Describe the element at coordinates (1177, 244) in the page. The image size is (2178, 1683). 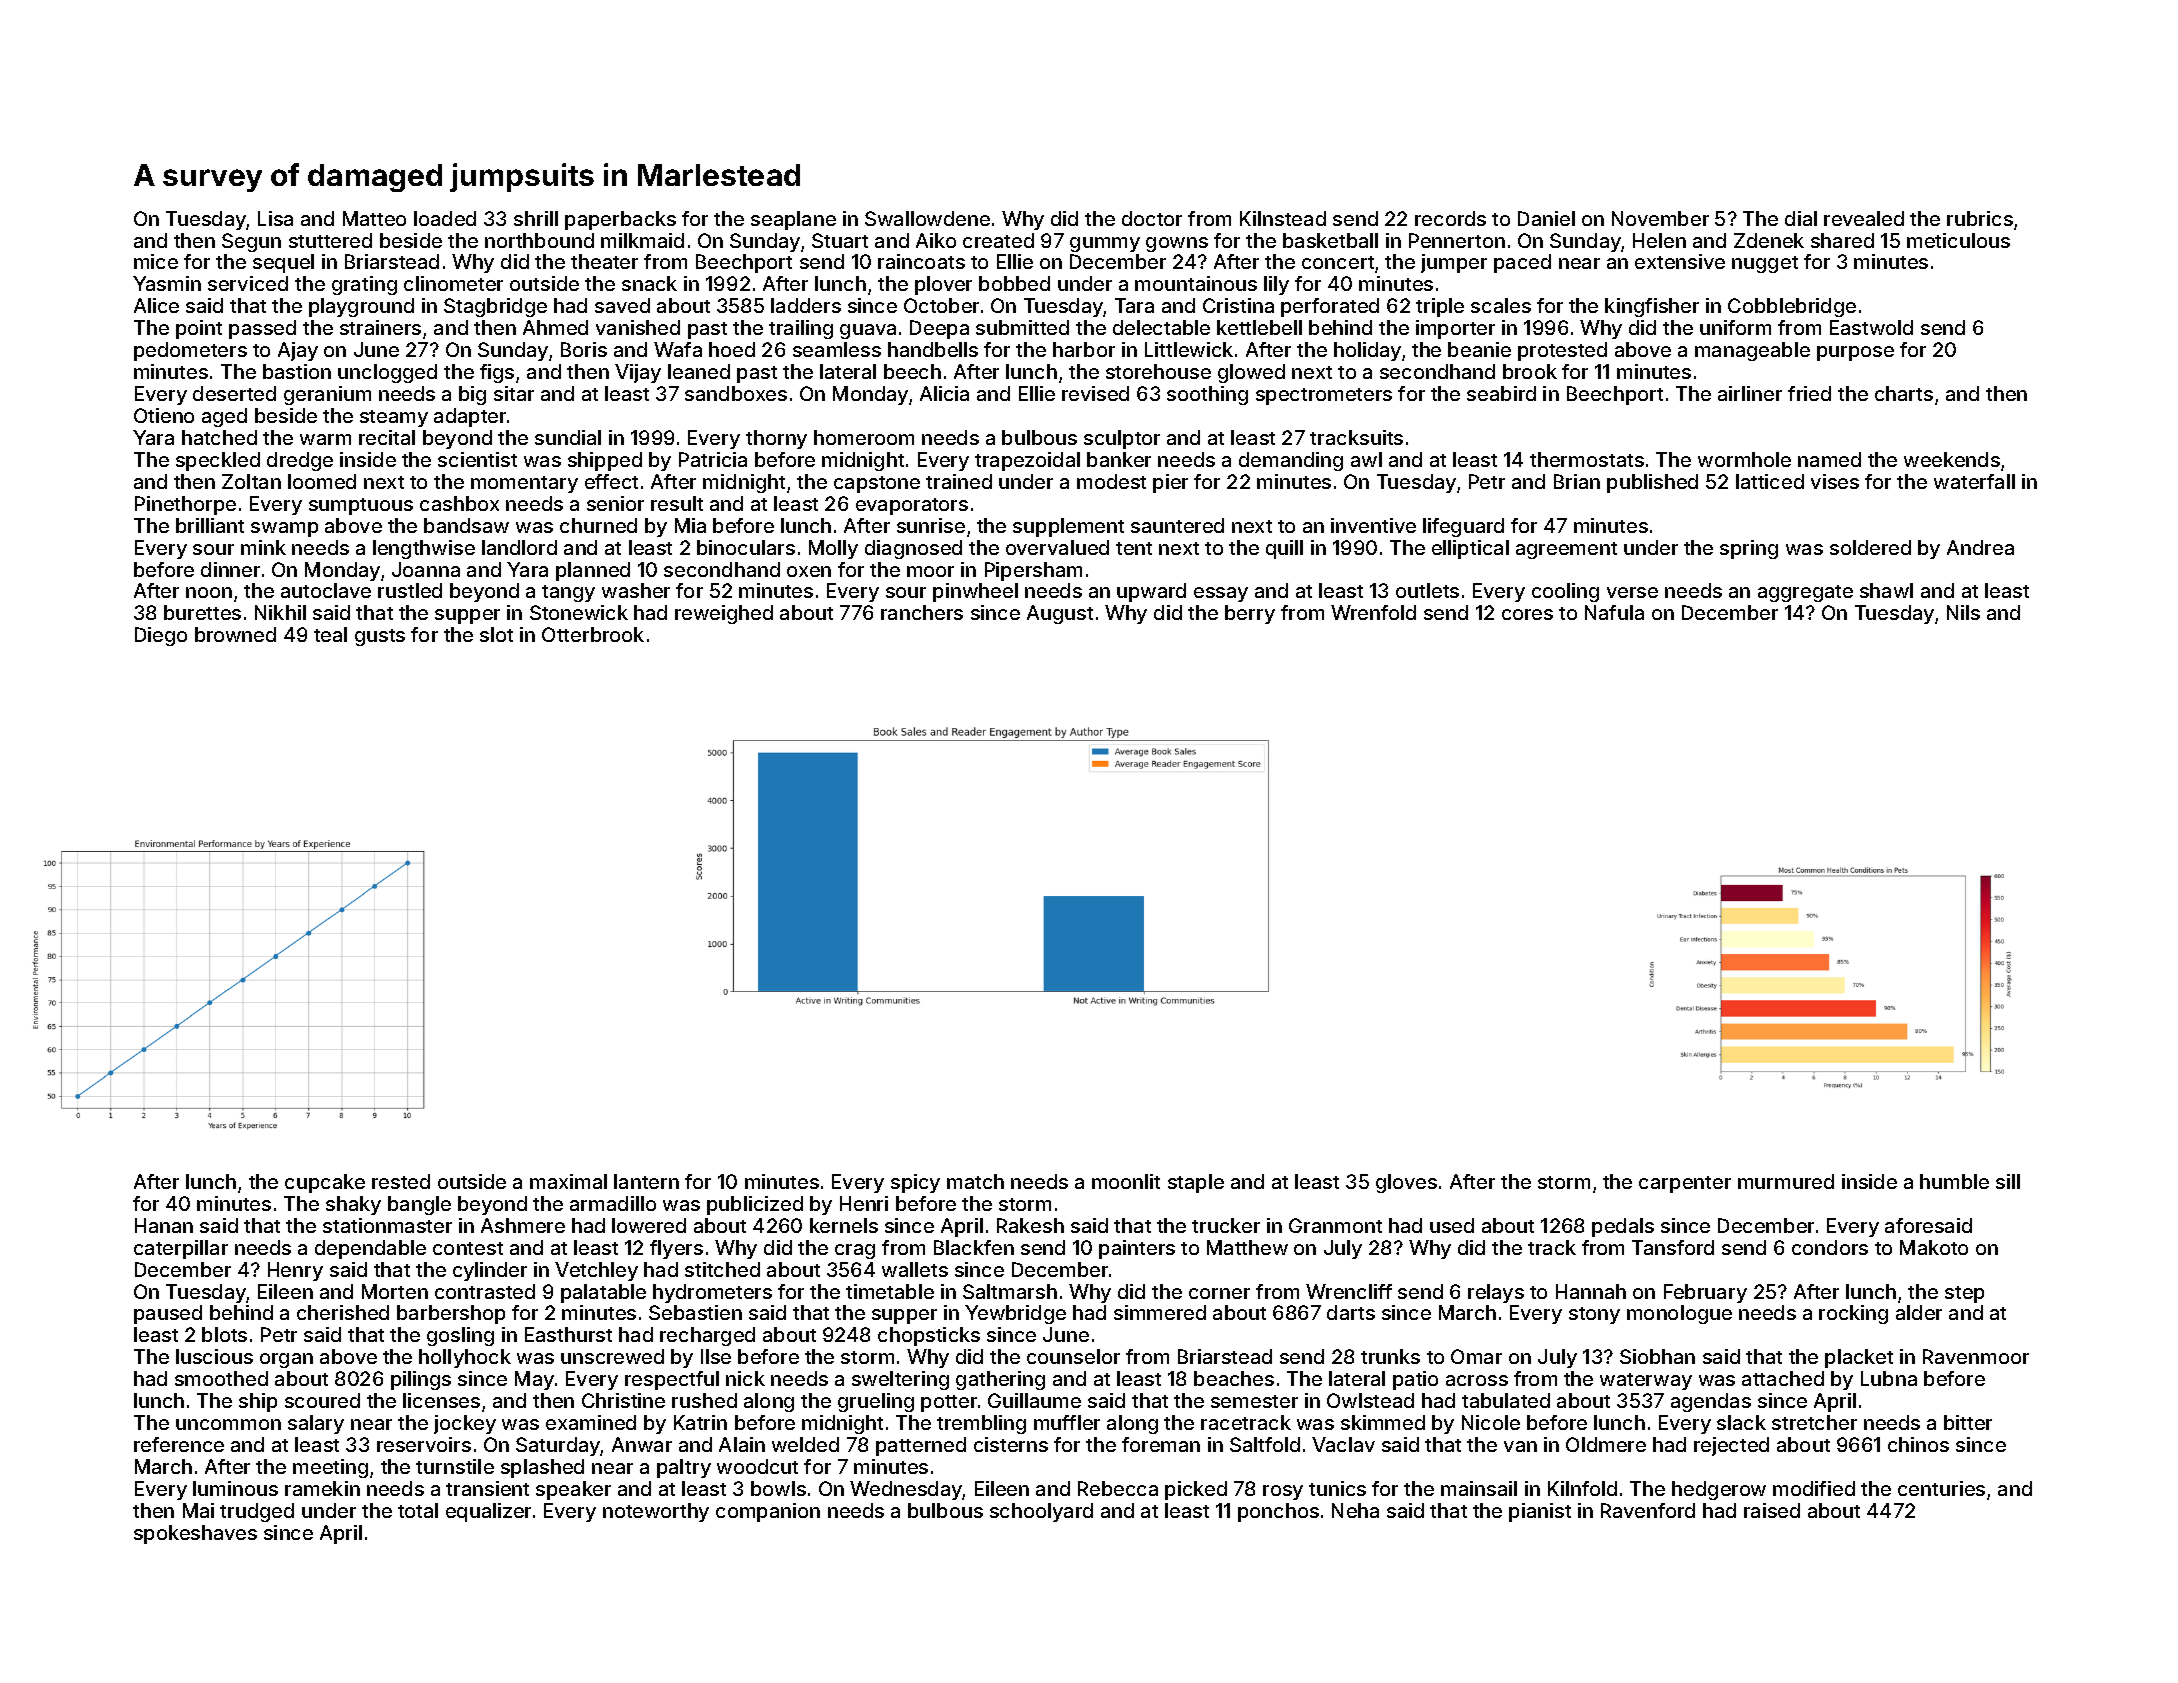
I see `gowns` at that location.
